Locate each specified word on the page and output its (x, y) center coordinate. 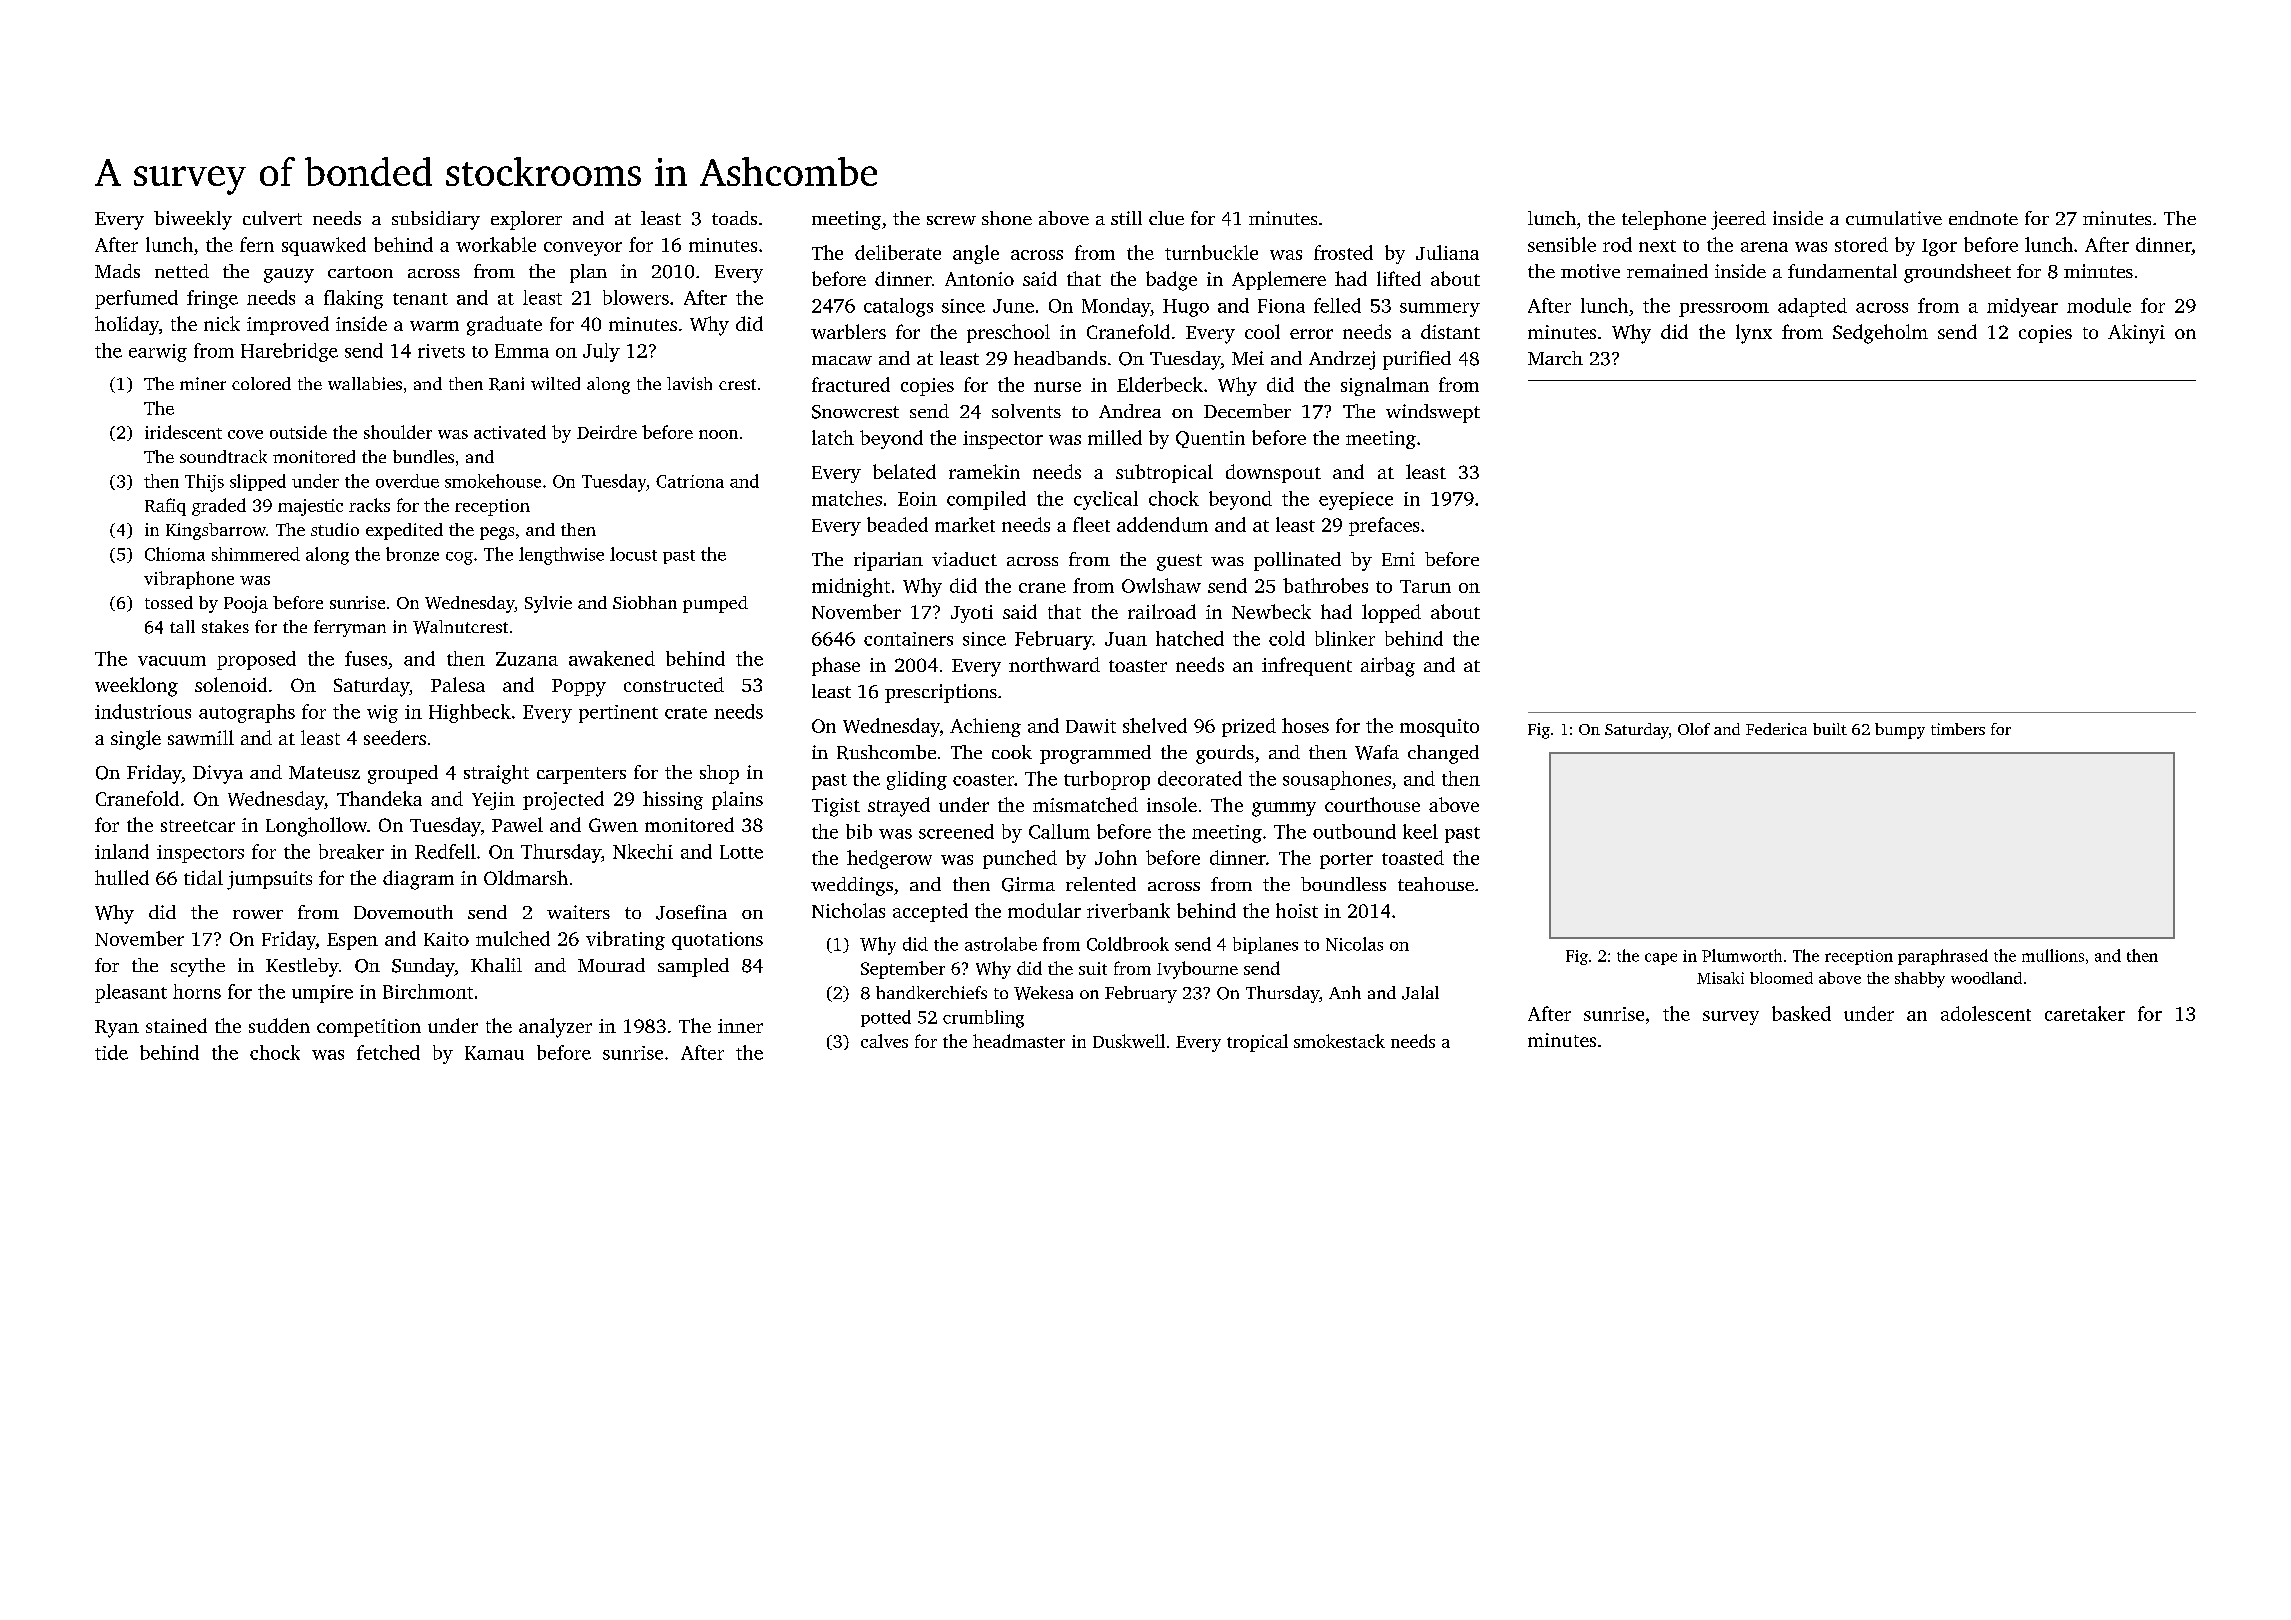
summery (1440, 310)
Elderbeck (1160, 384)
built (1830, 729)
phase (836, 666)
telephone (1664, 220)
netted (182, 271)
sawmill (201, 737)
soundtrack (223, 456)
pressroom (1724, 310)
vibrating (625, 940)
